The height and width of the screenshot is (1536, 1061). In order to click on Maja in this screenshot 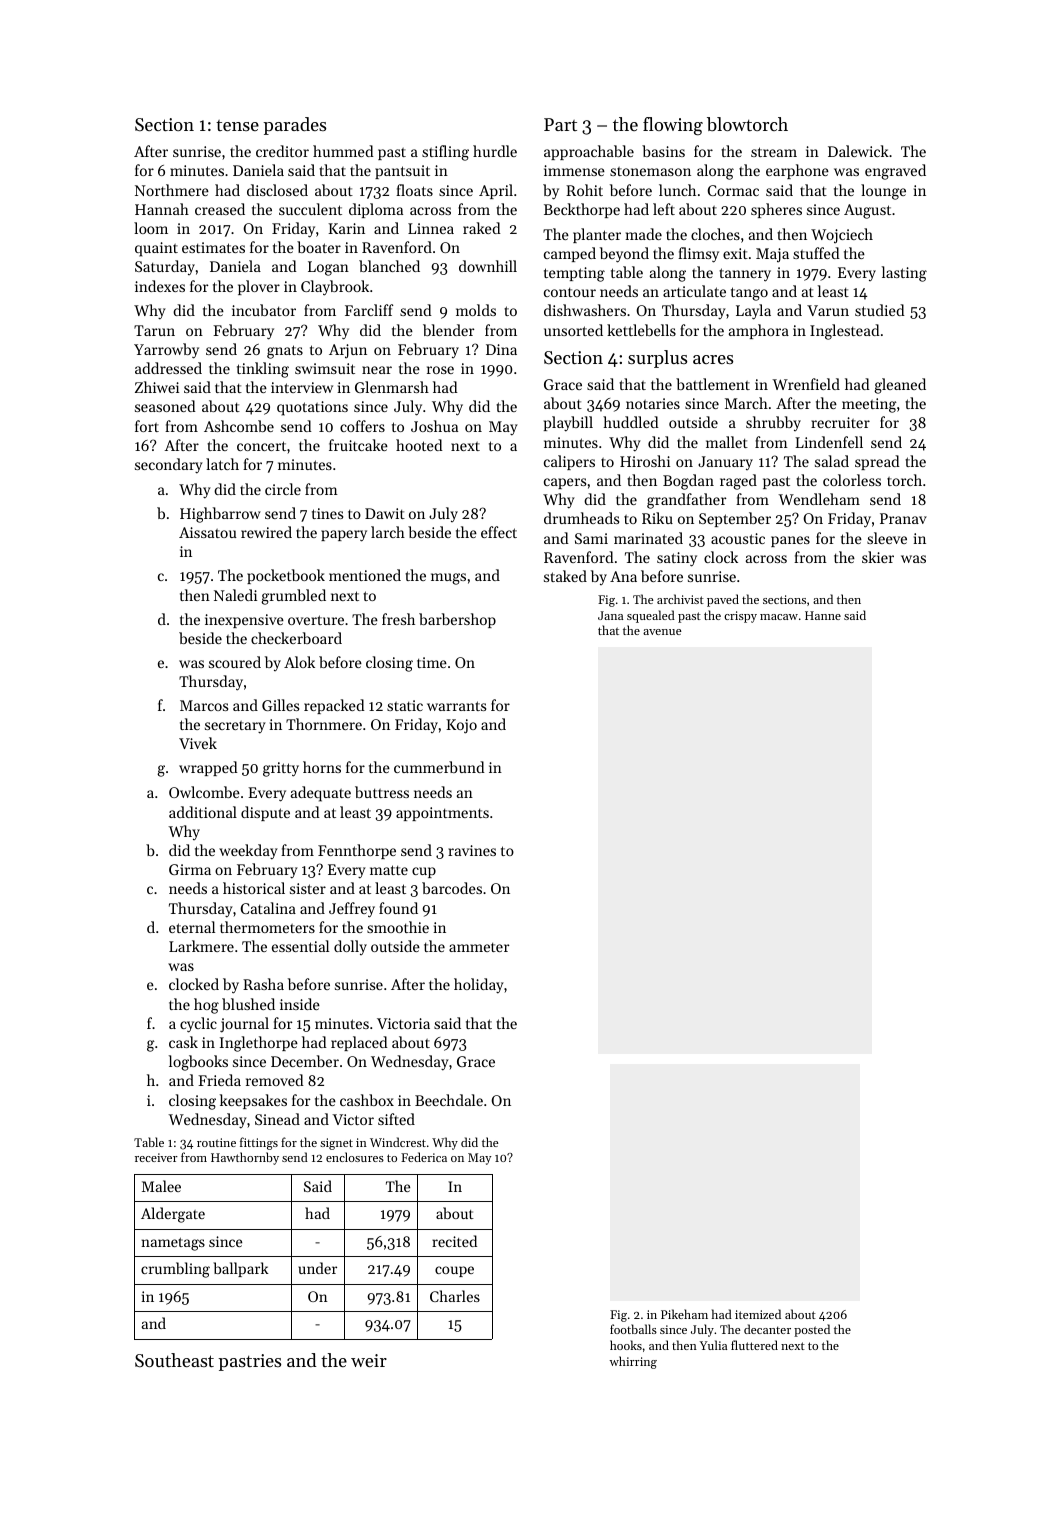, I will do `click(772, 255)`.
